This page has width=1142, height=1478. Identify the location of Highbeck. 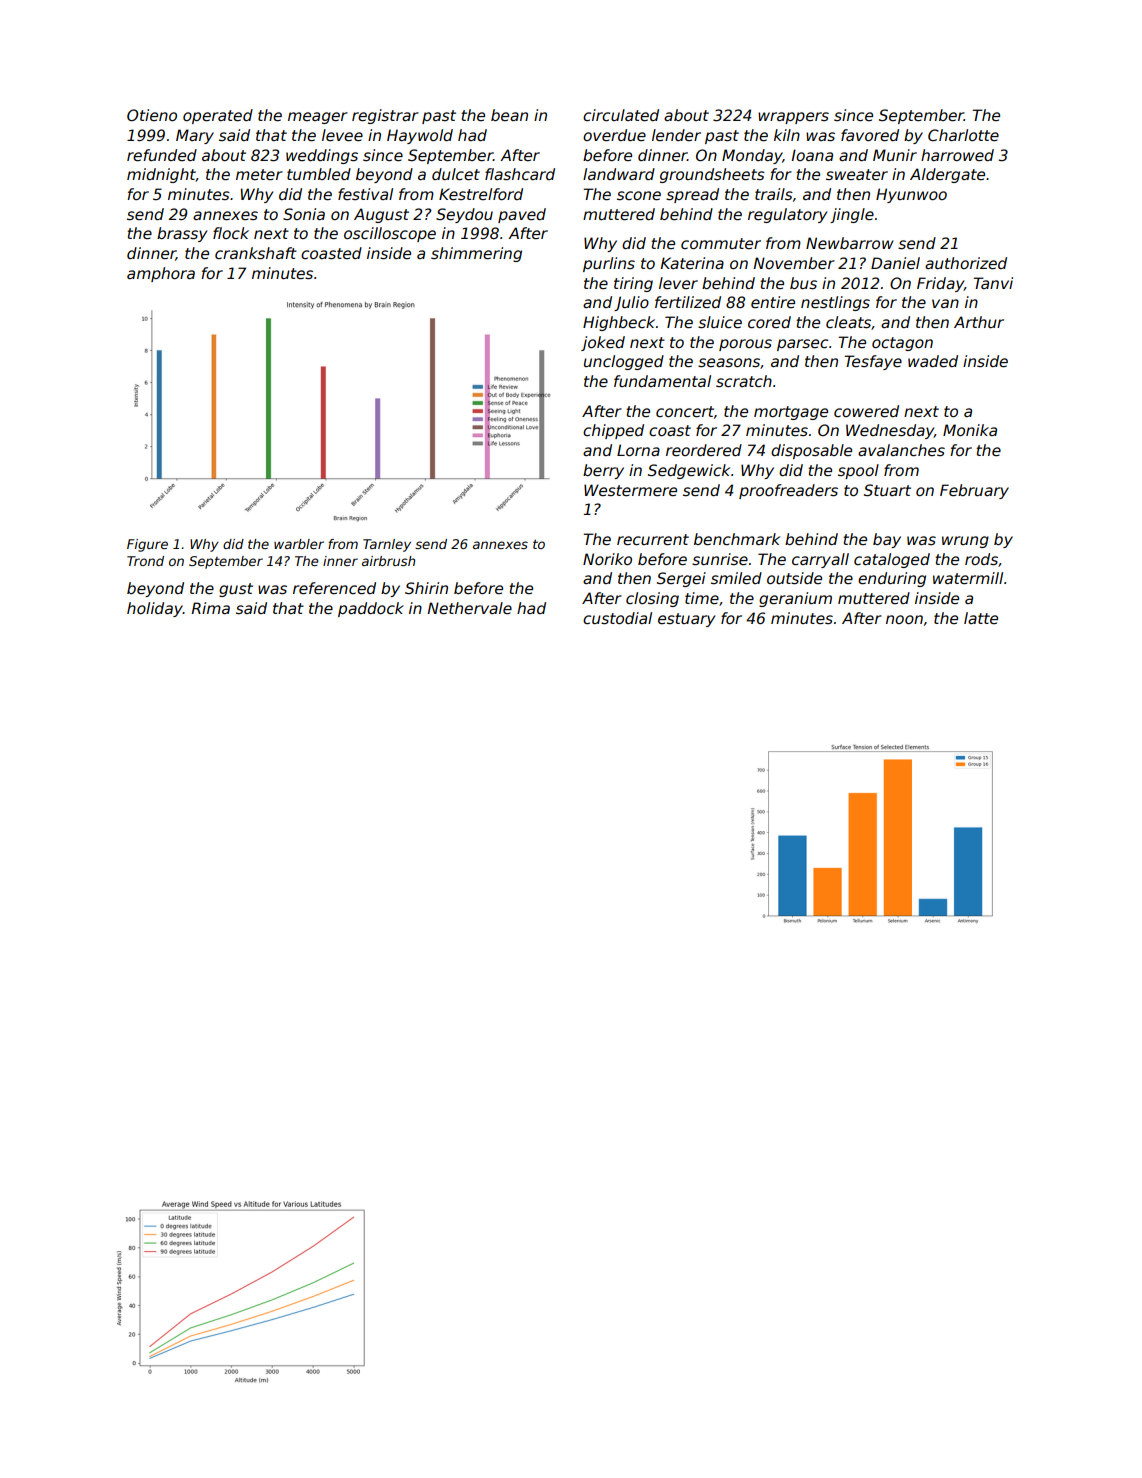
(619, 323).
